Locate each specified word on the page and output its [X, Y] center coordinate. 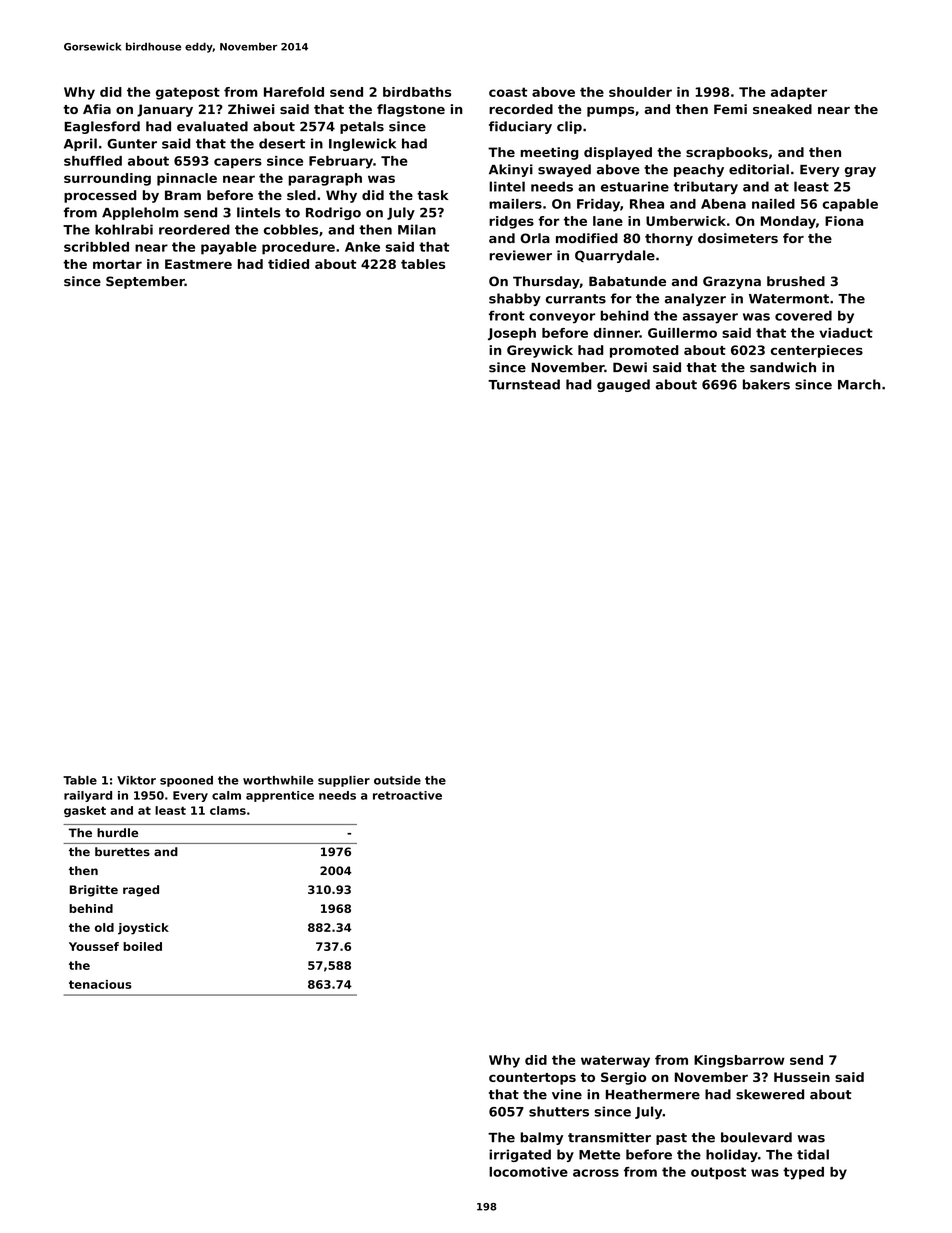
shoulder [640, 92]
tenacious [100, 984]
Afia [97, 109]
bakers [766, 384]
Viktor [136, 780]
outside [397, 780]
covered [803, 315]
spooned [186, 781]
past [671, 1139]
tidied [288, 264]
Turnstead [524, 384]
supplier [344, 781]
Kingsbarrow [739, 1061]
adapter [799, 93]
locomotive [528, 1172]
